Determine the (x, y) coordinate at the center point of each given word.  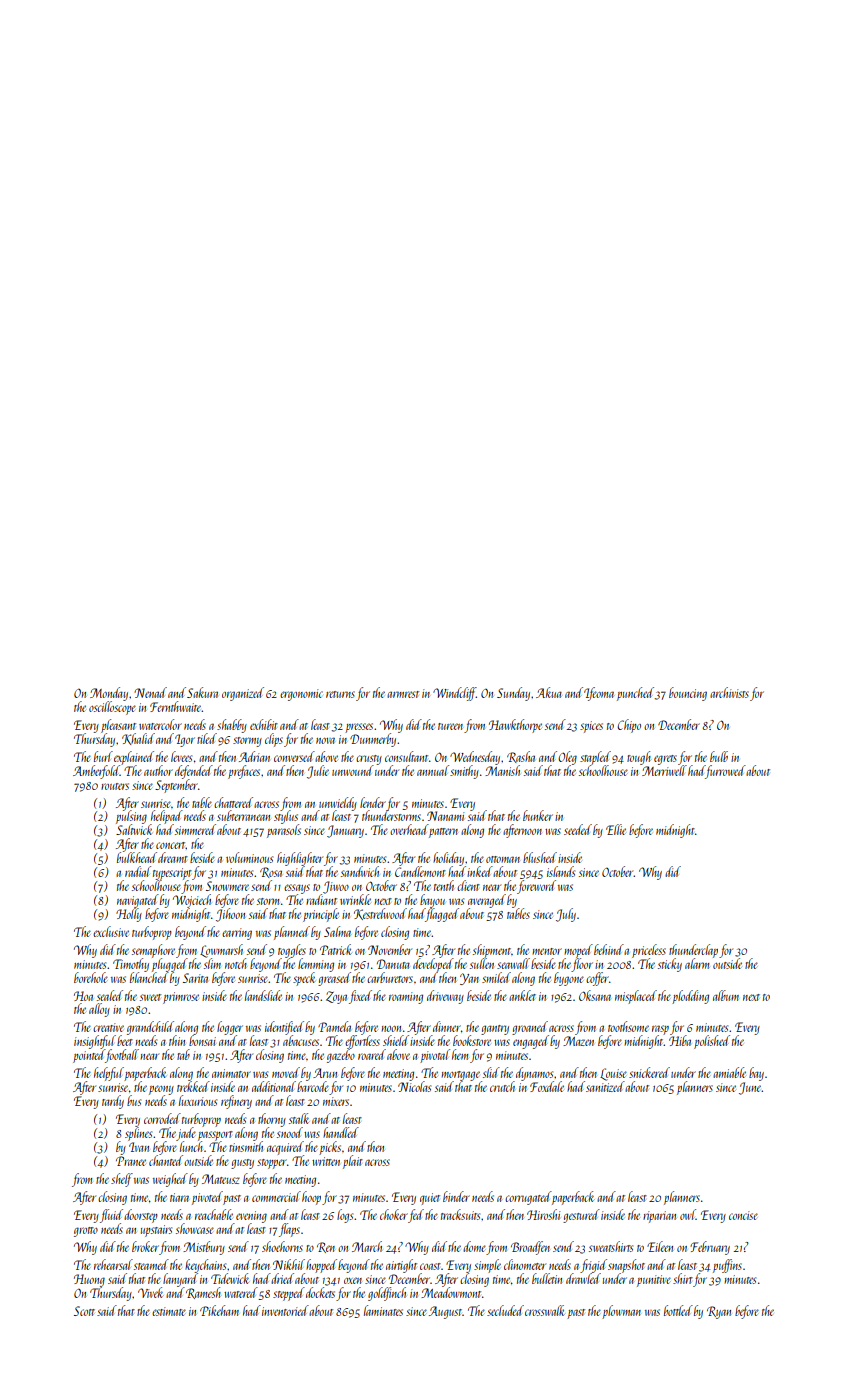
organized (243, 694)
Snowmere (227, 886)
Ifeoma (599, 694)
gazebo (341, 1056)
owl (688, 1214)
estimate (169, 1311)
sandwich (360, 871)
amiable (729, 1072)
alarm (697, 963)
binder (456, 1196)
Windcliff (454, 694)
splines (138, 1134)
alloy (99, 1010)
